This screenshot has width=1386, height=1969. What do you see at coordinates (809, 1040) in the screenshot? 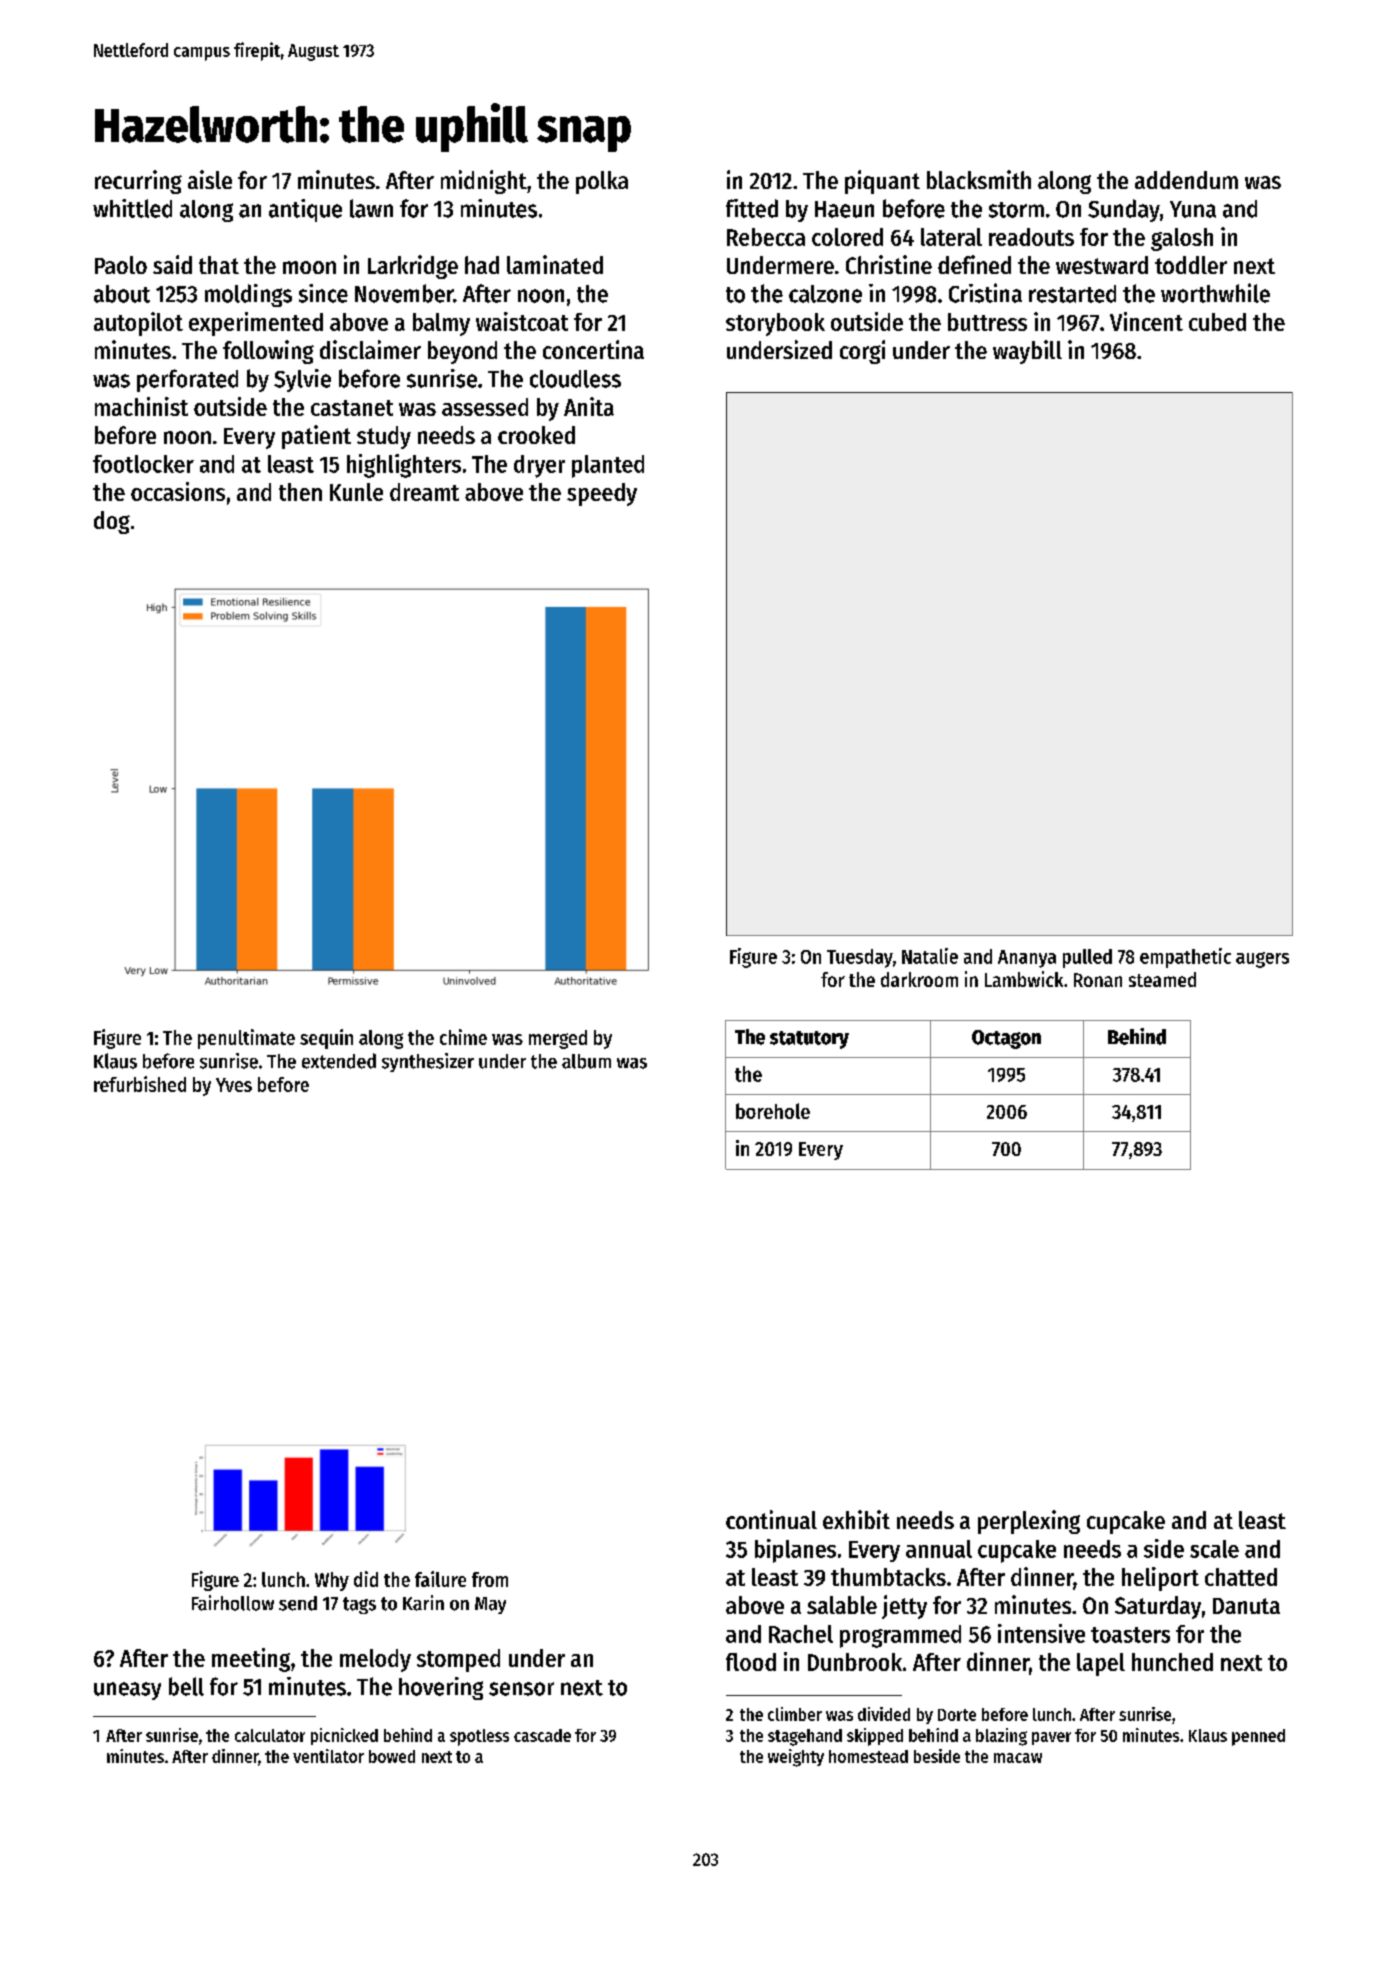
I see `statutory` at bounding box center [809, 1040].
